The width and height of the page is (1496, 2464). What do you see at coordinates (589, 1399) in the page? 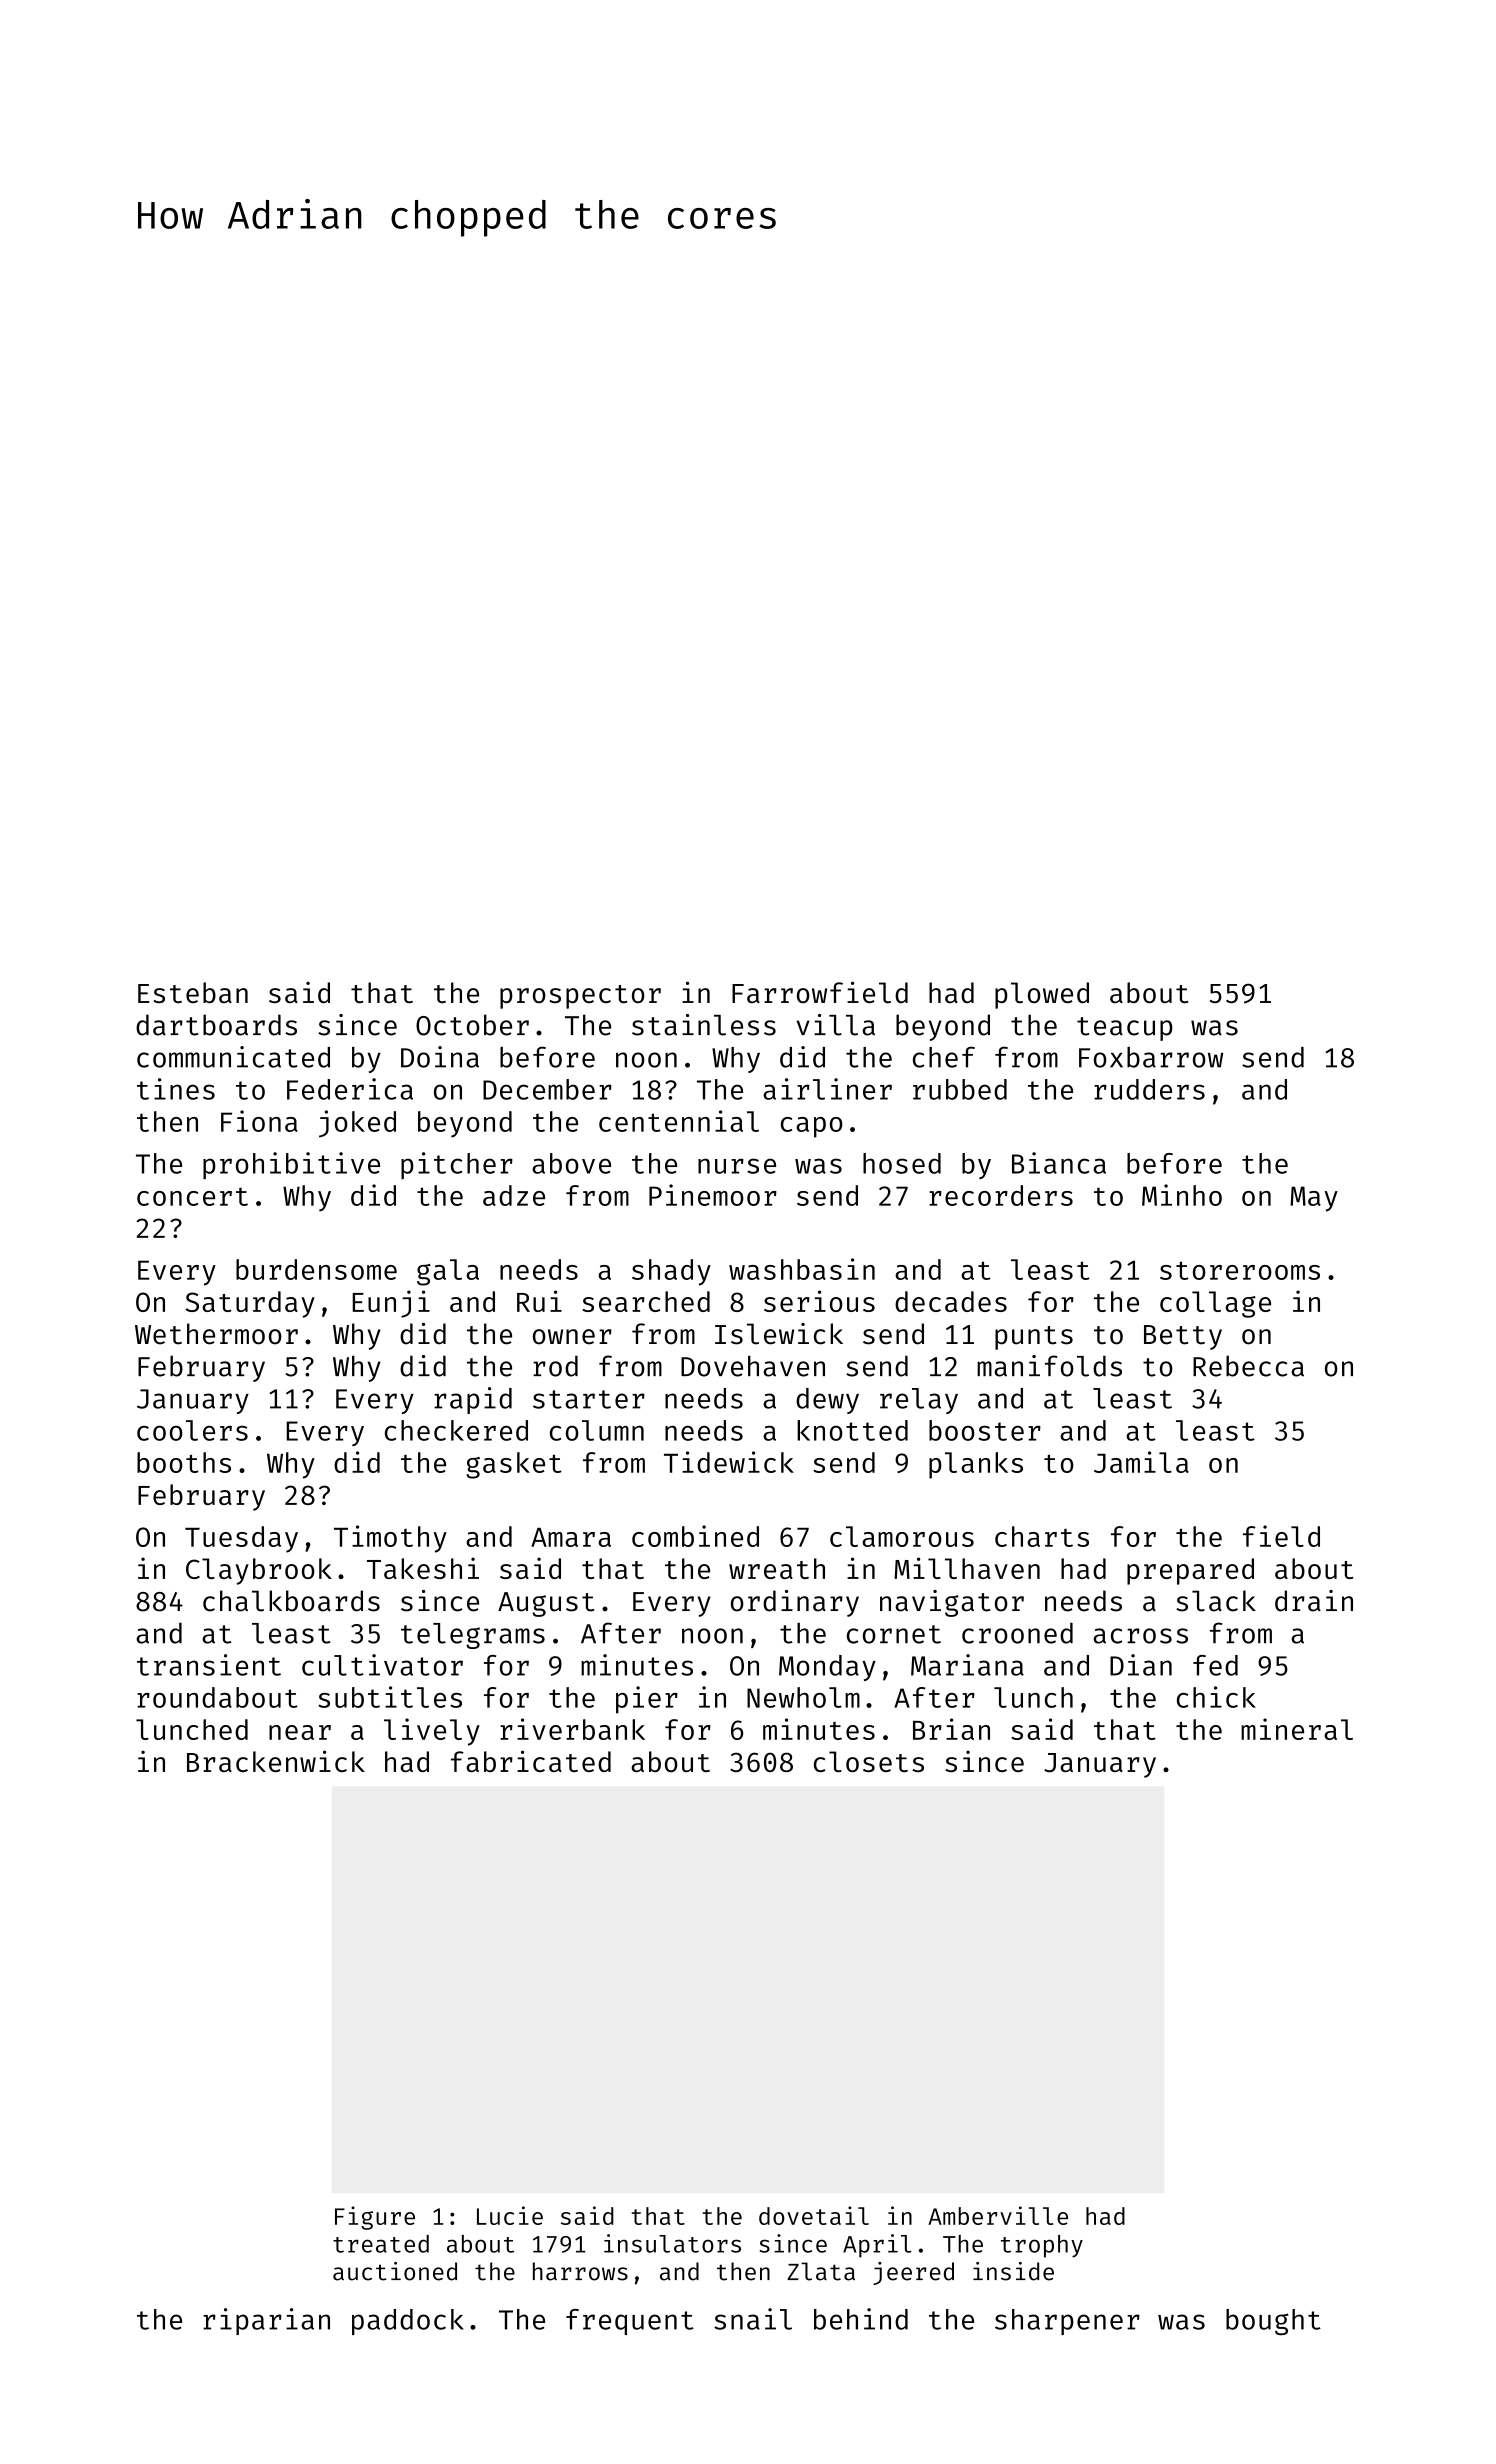
I see `starter` at bounding box center [589, 1399].
